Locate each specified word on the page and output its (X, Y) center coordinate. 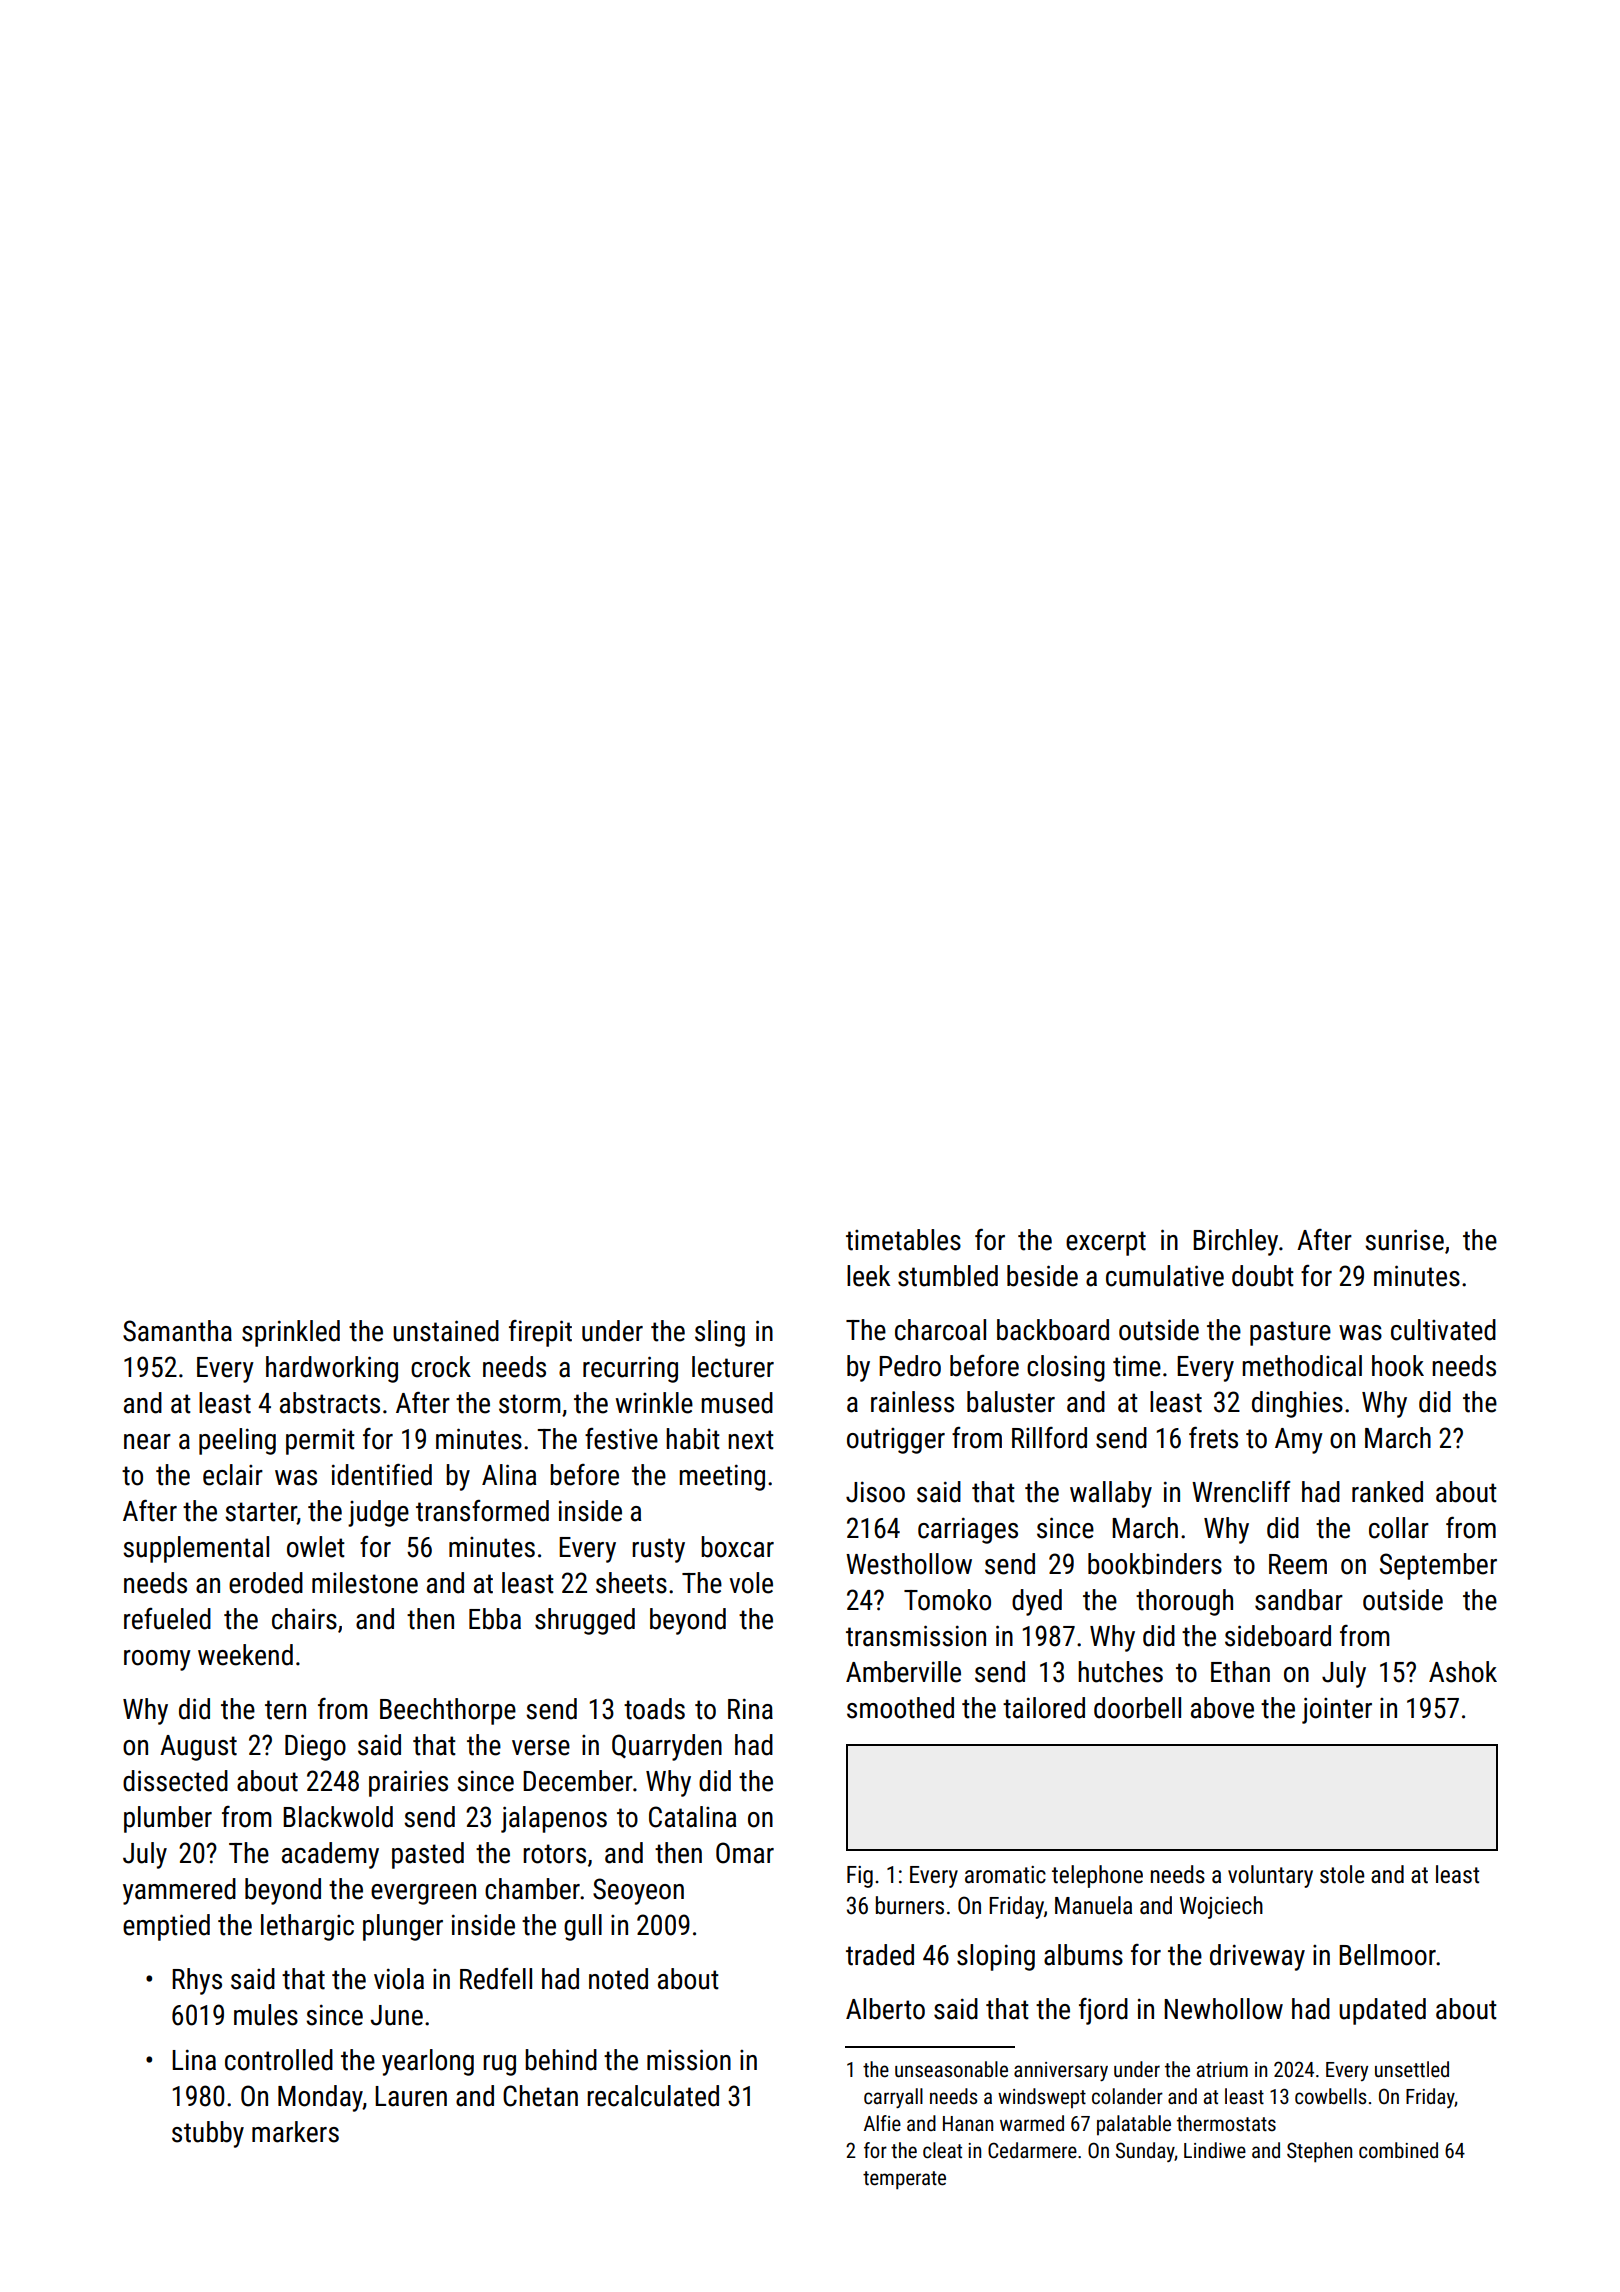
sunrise (1404, 1240)
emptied (166, 1927)
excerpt (1106, 1243)
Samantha (177, 1331)
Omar (745, 1853)
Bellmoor (1387, 1955)
